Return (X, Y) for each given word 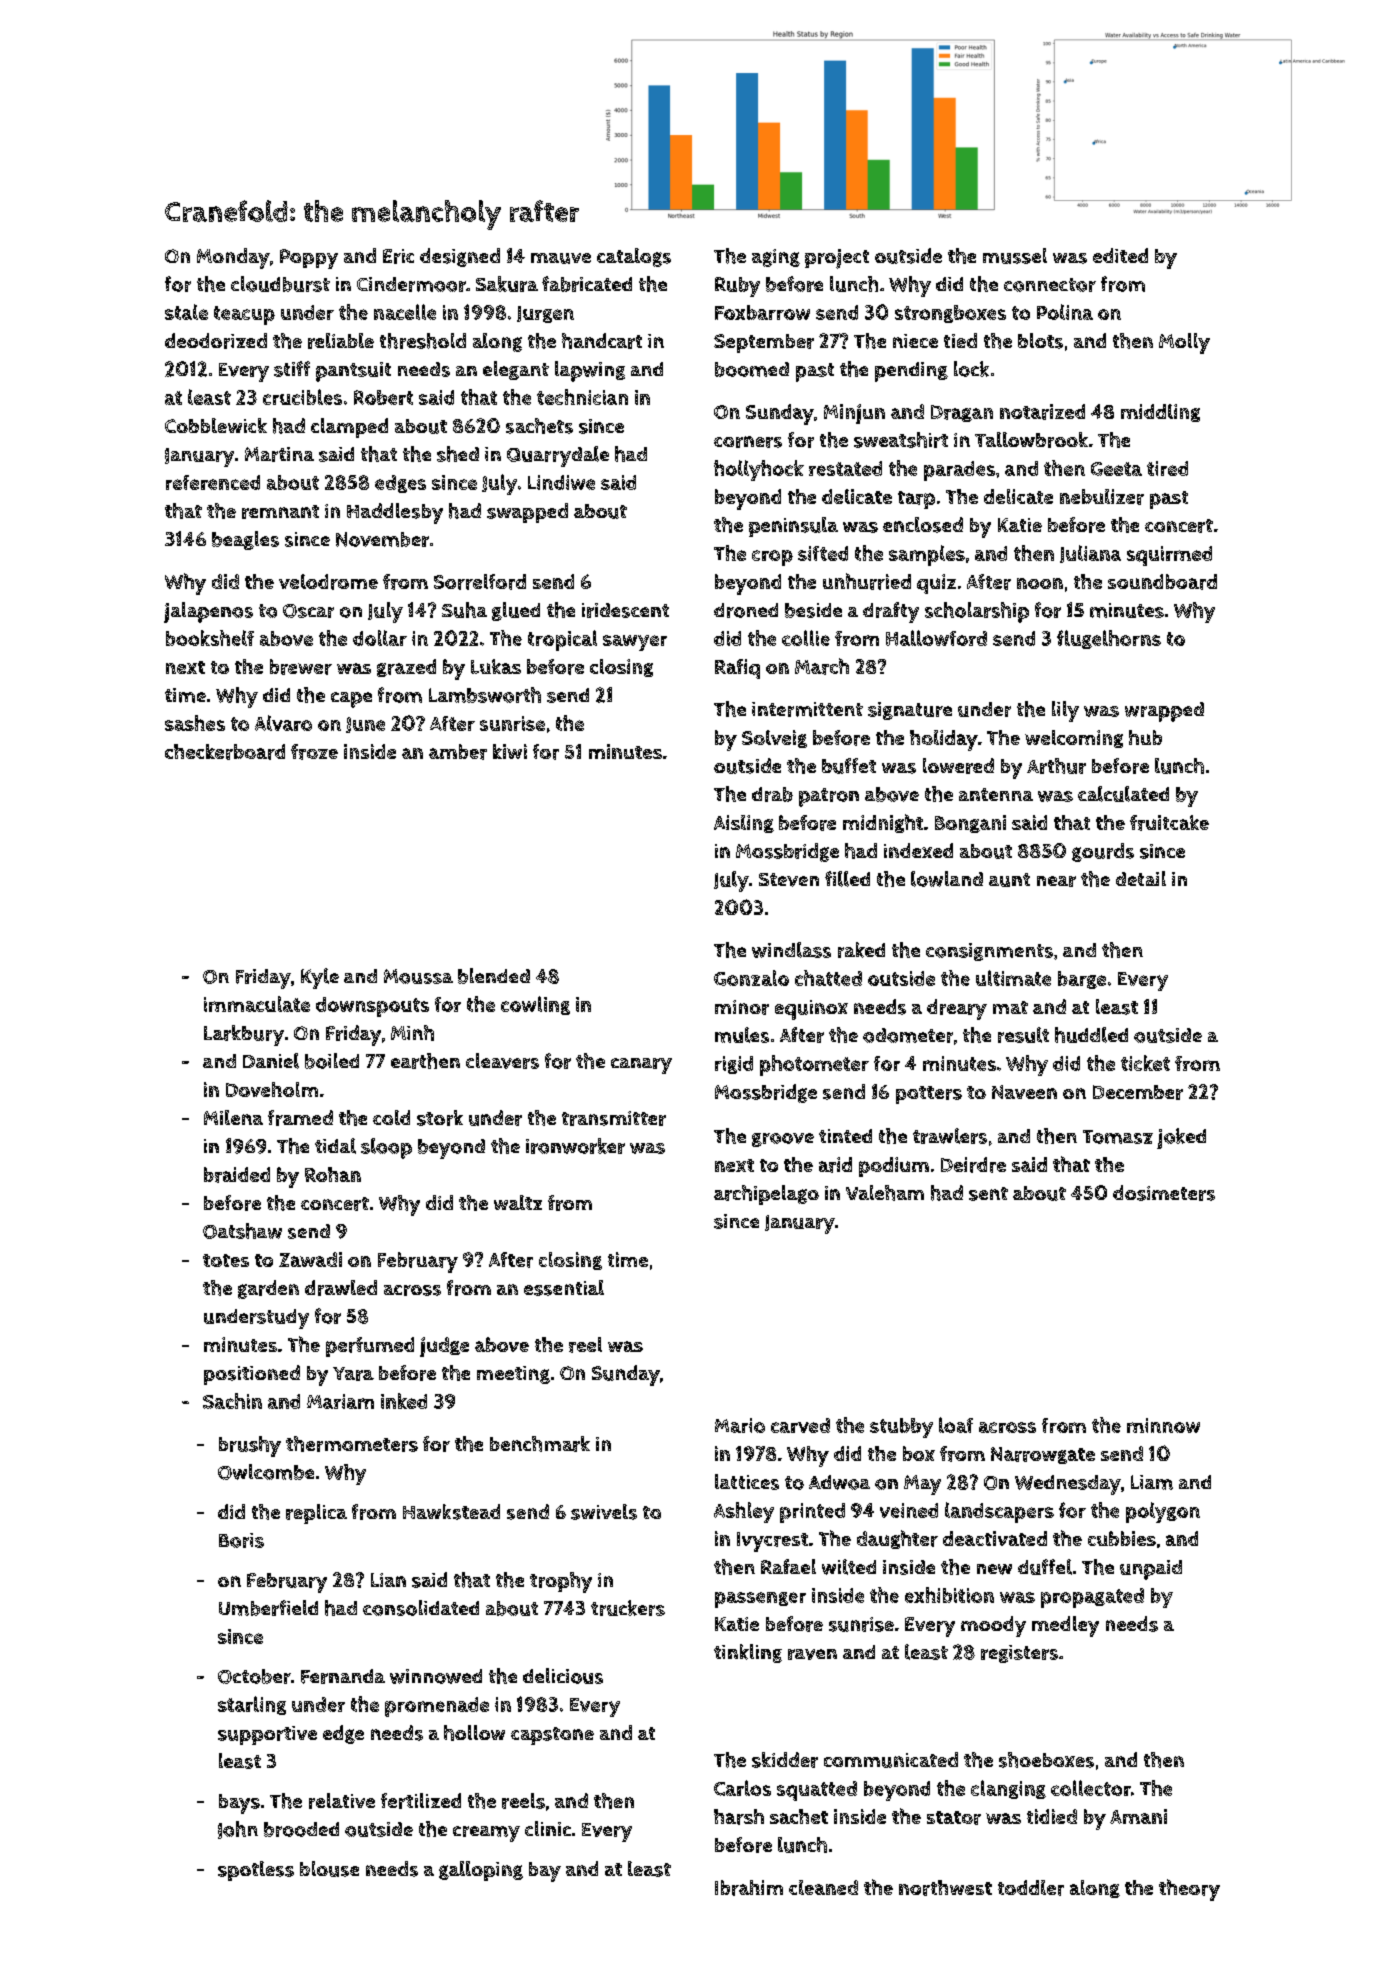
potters (929, 1095)
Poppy (309, 259)
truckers (628, 1608)
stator (954, 1818)
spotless (256, 1871)
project (837, 259)
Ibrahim (749, 1888)
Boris (241, 1540)
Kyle (320, 978)
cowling (535, 1005)
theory (1189, 1890)
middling (1160, 413)
